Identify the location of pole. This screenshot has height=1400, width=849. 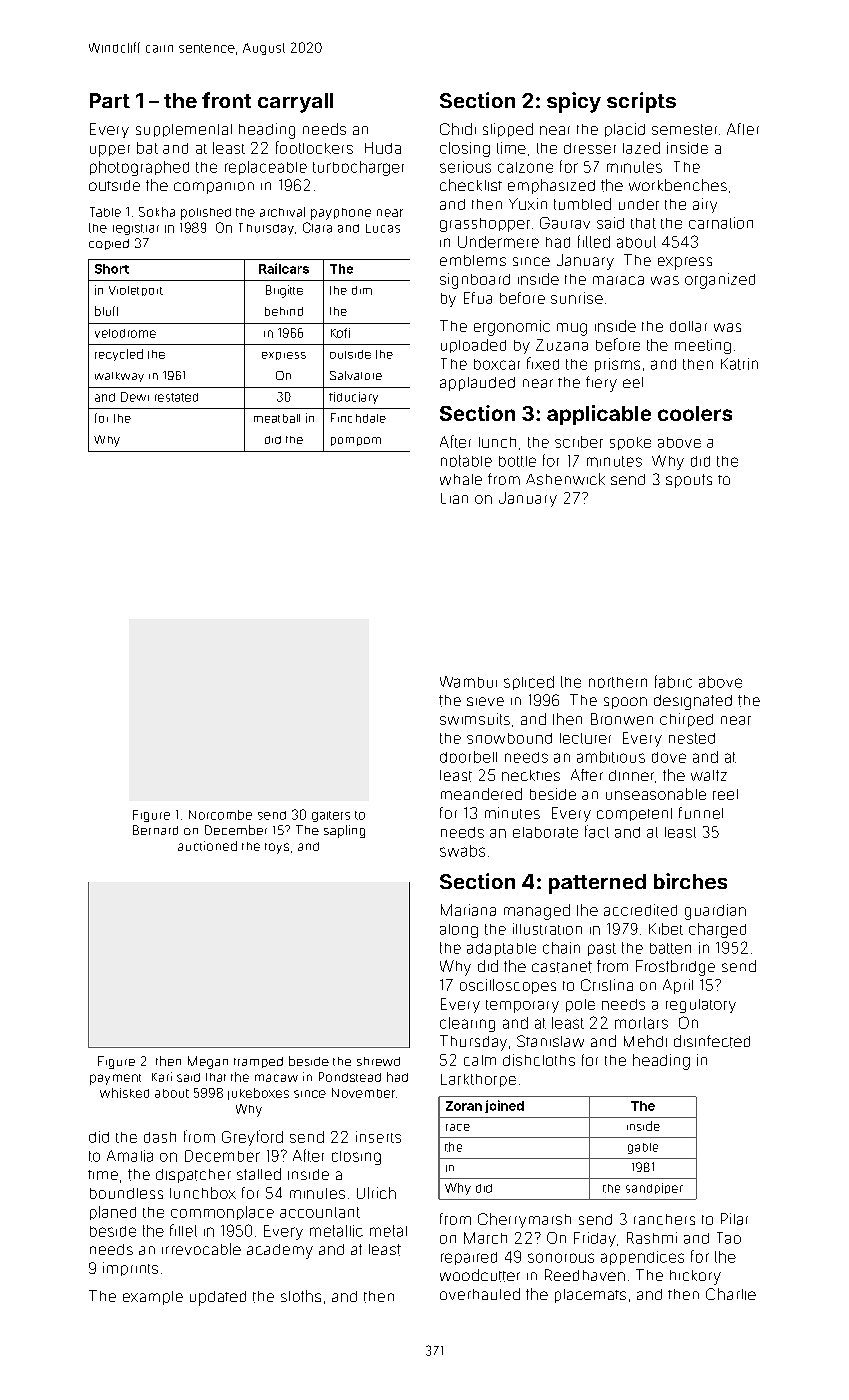
(580, 1005).
